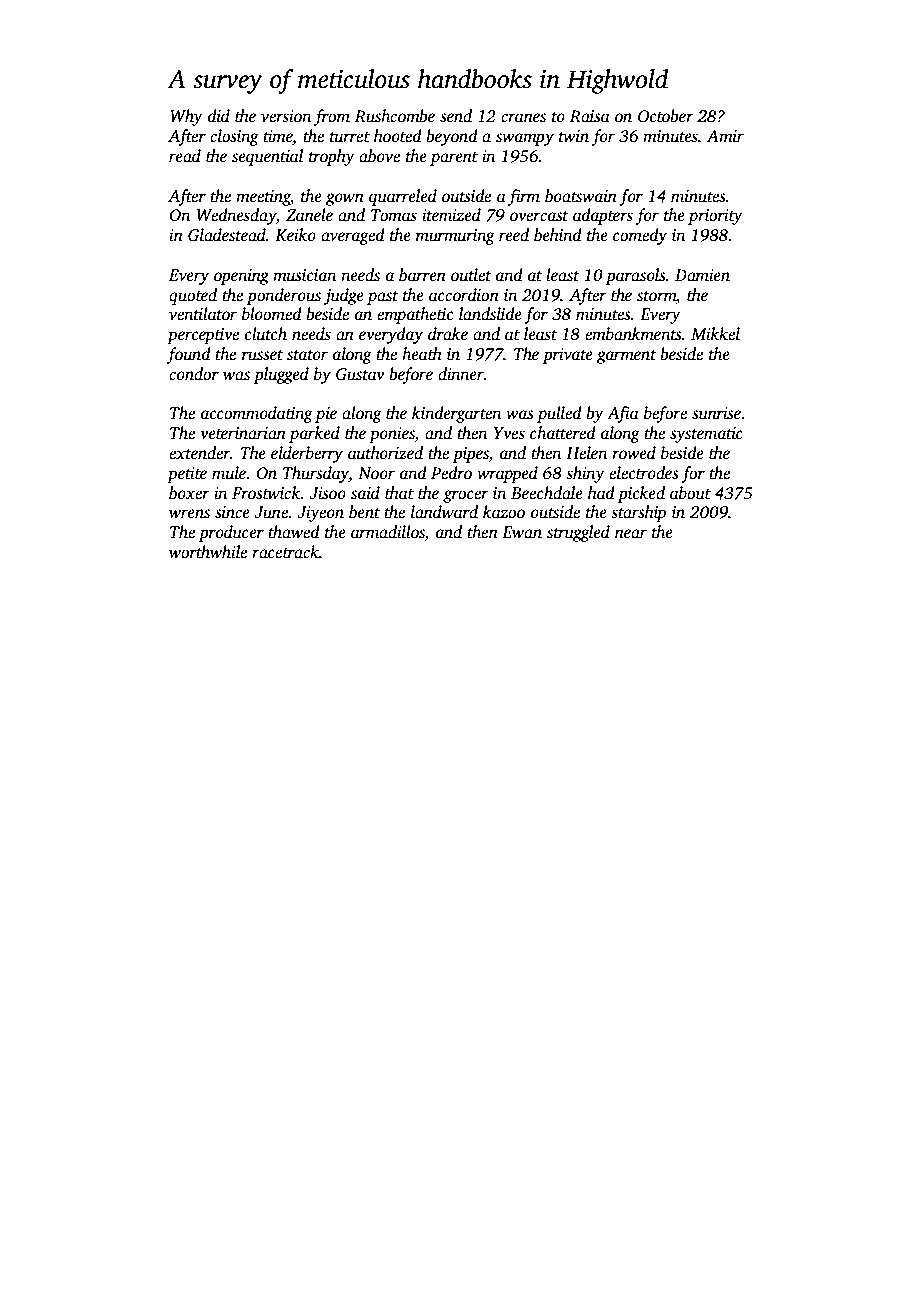 This page has width=924, height=1311. What do you see at coordinates (715, 334) in the page?
I see `Mikkel` at bounding box center [715, 334].
